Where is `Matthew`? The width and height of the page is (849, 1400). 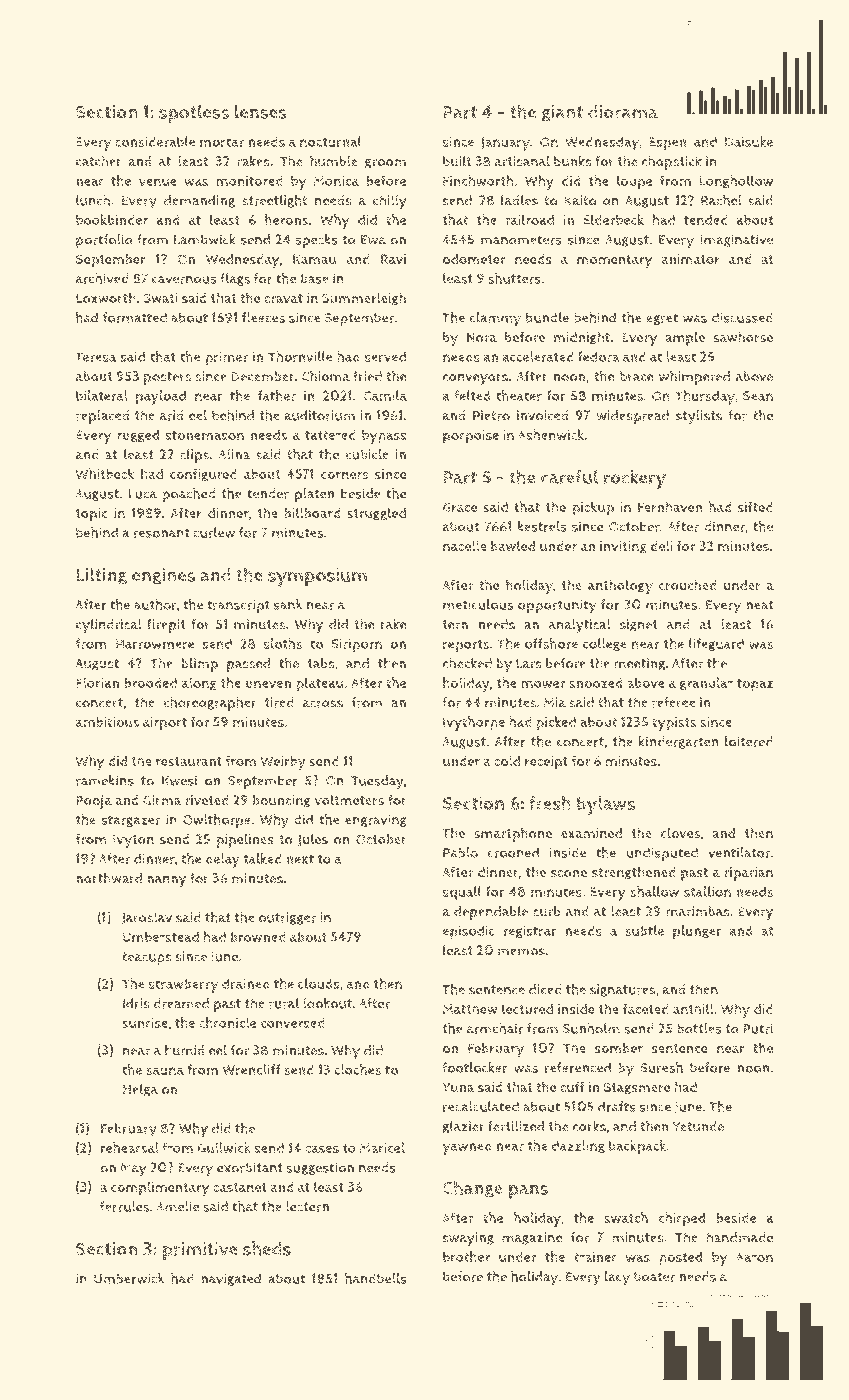 Matthew is located at coordinates (470, 1009).
